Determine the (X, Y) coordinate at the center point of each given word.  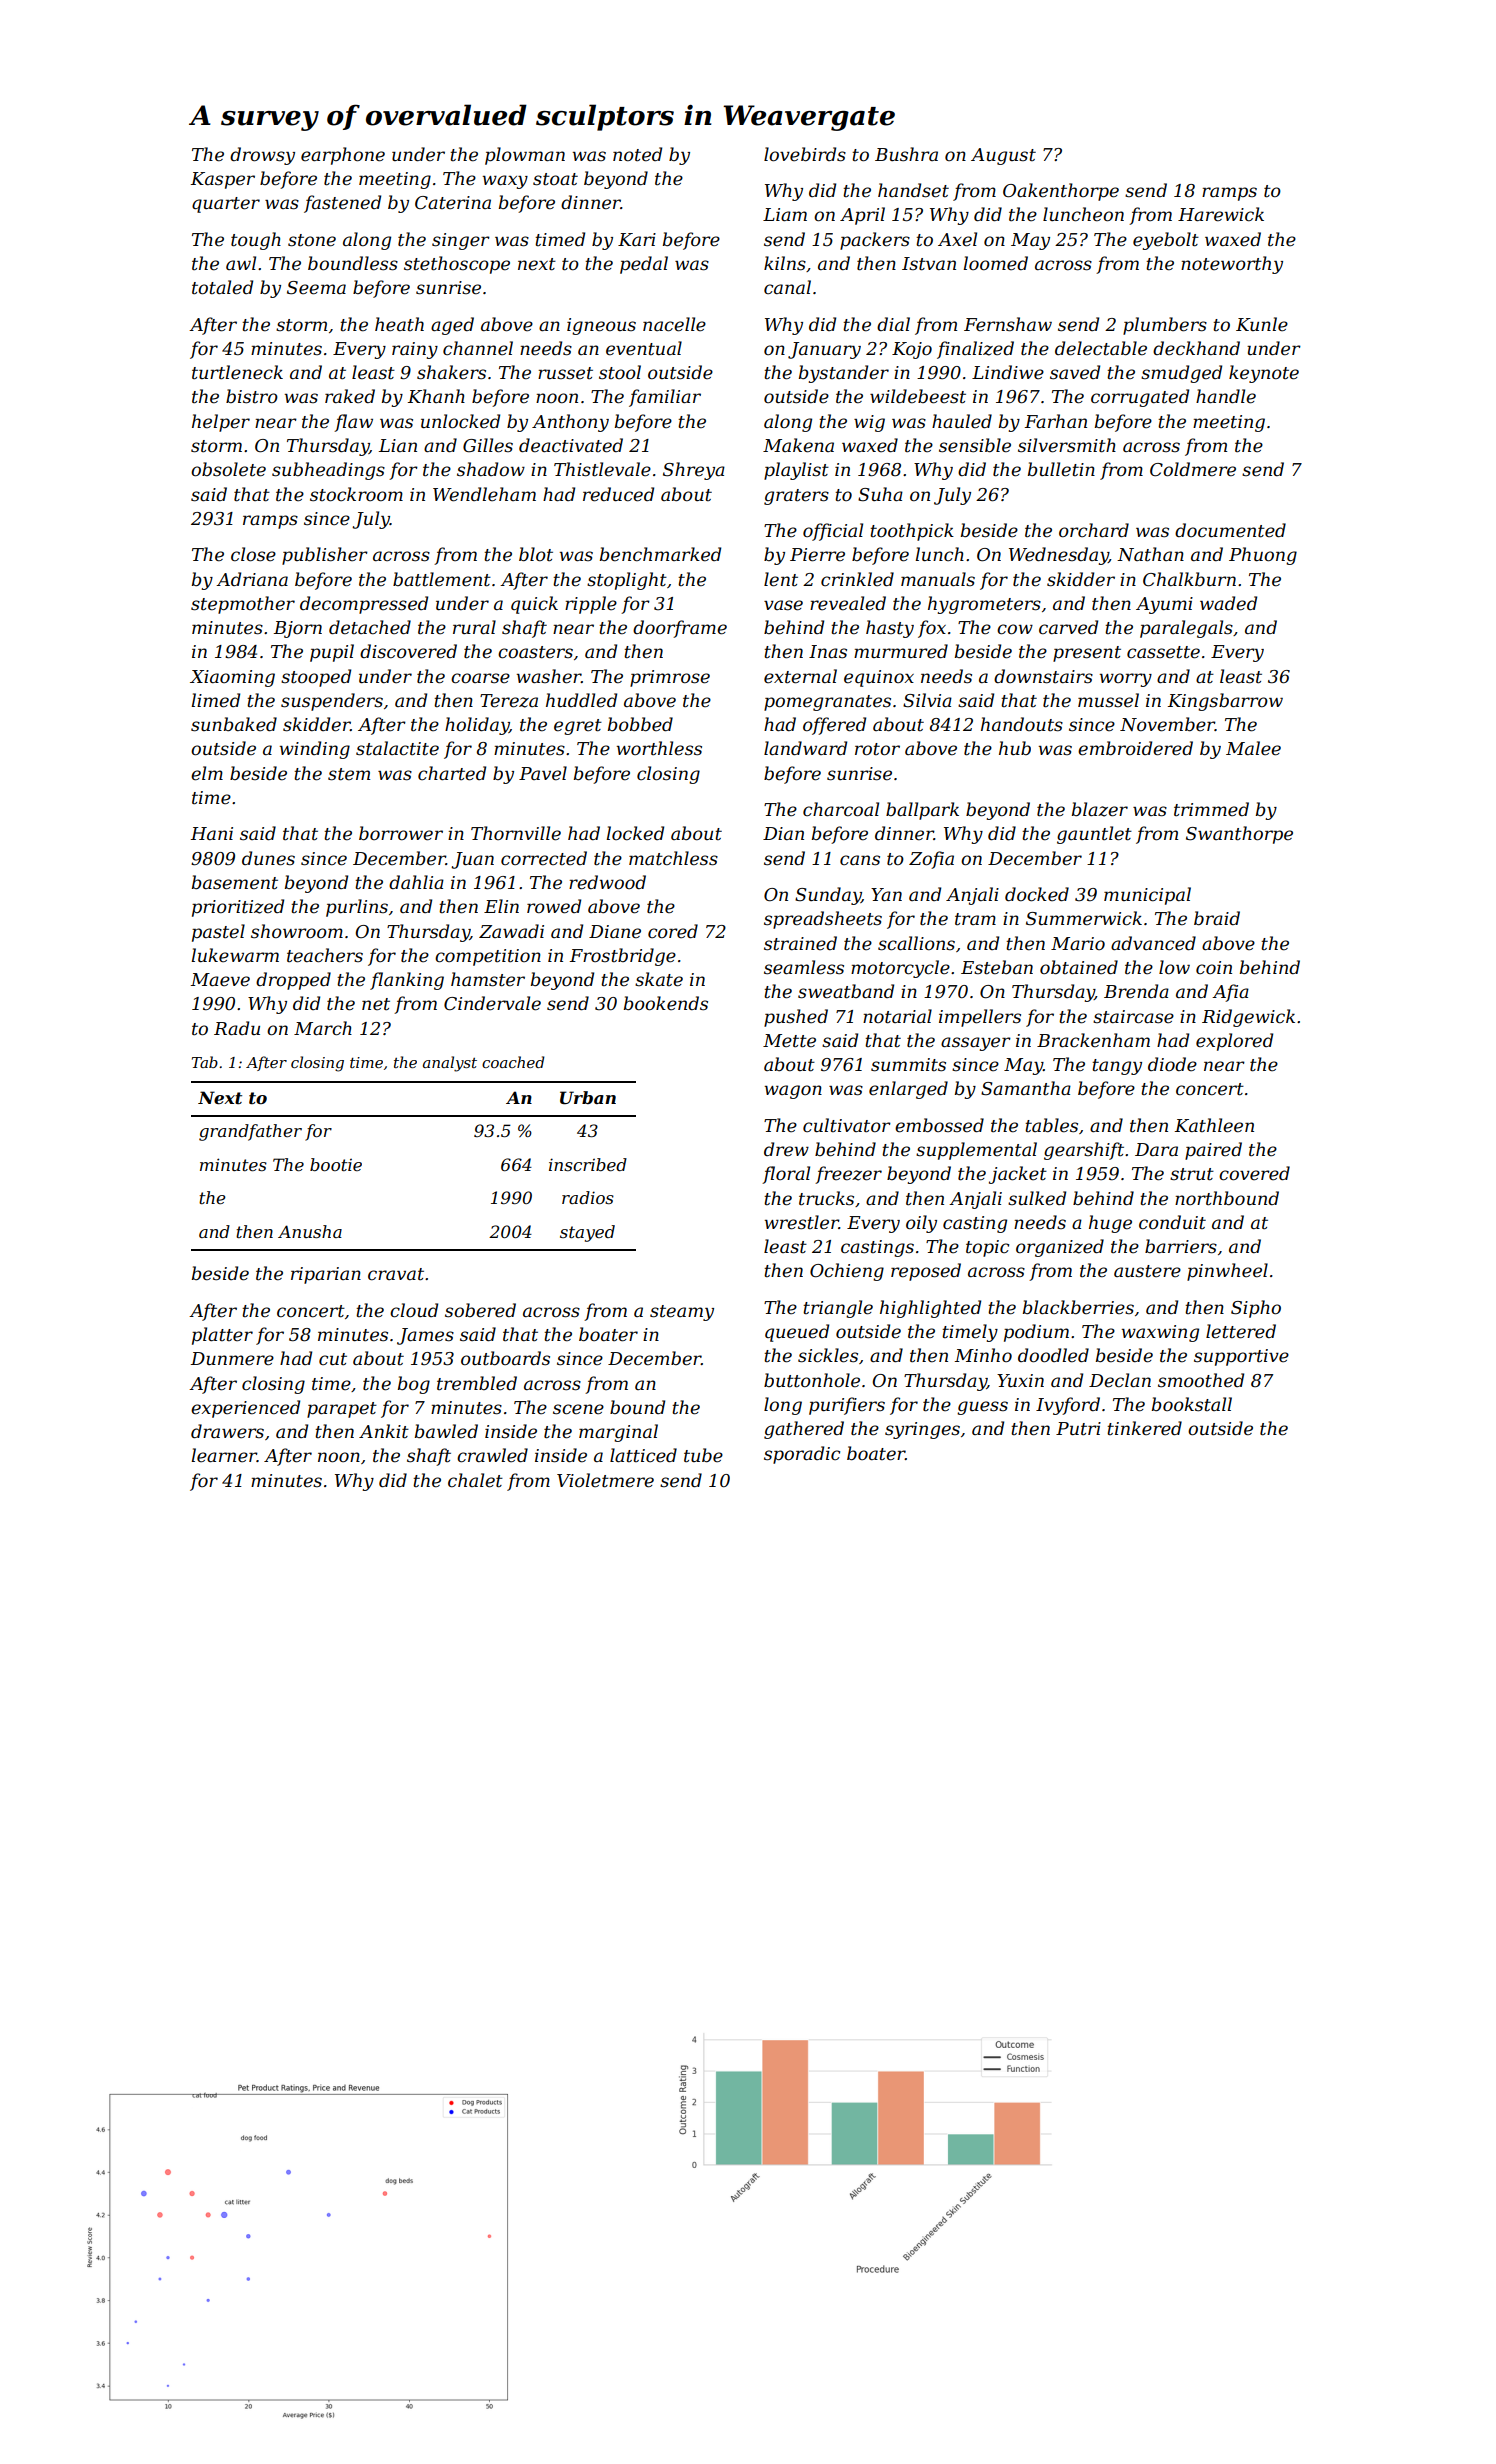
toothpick (912, 532)
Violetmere (605, 1480)
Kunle (1262, 324)
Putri (1078, 1428)
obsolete (228, 469)
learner (224, 1455)
